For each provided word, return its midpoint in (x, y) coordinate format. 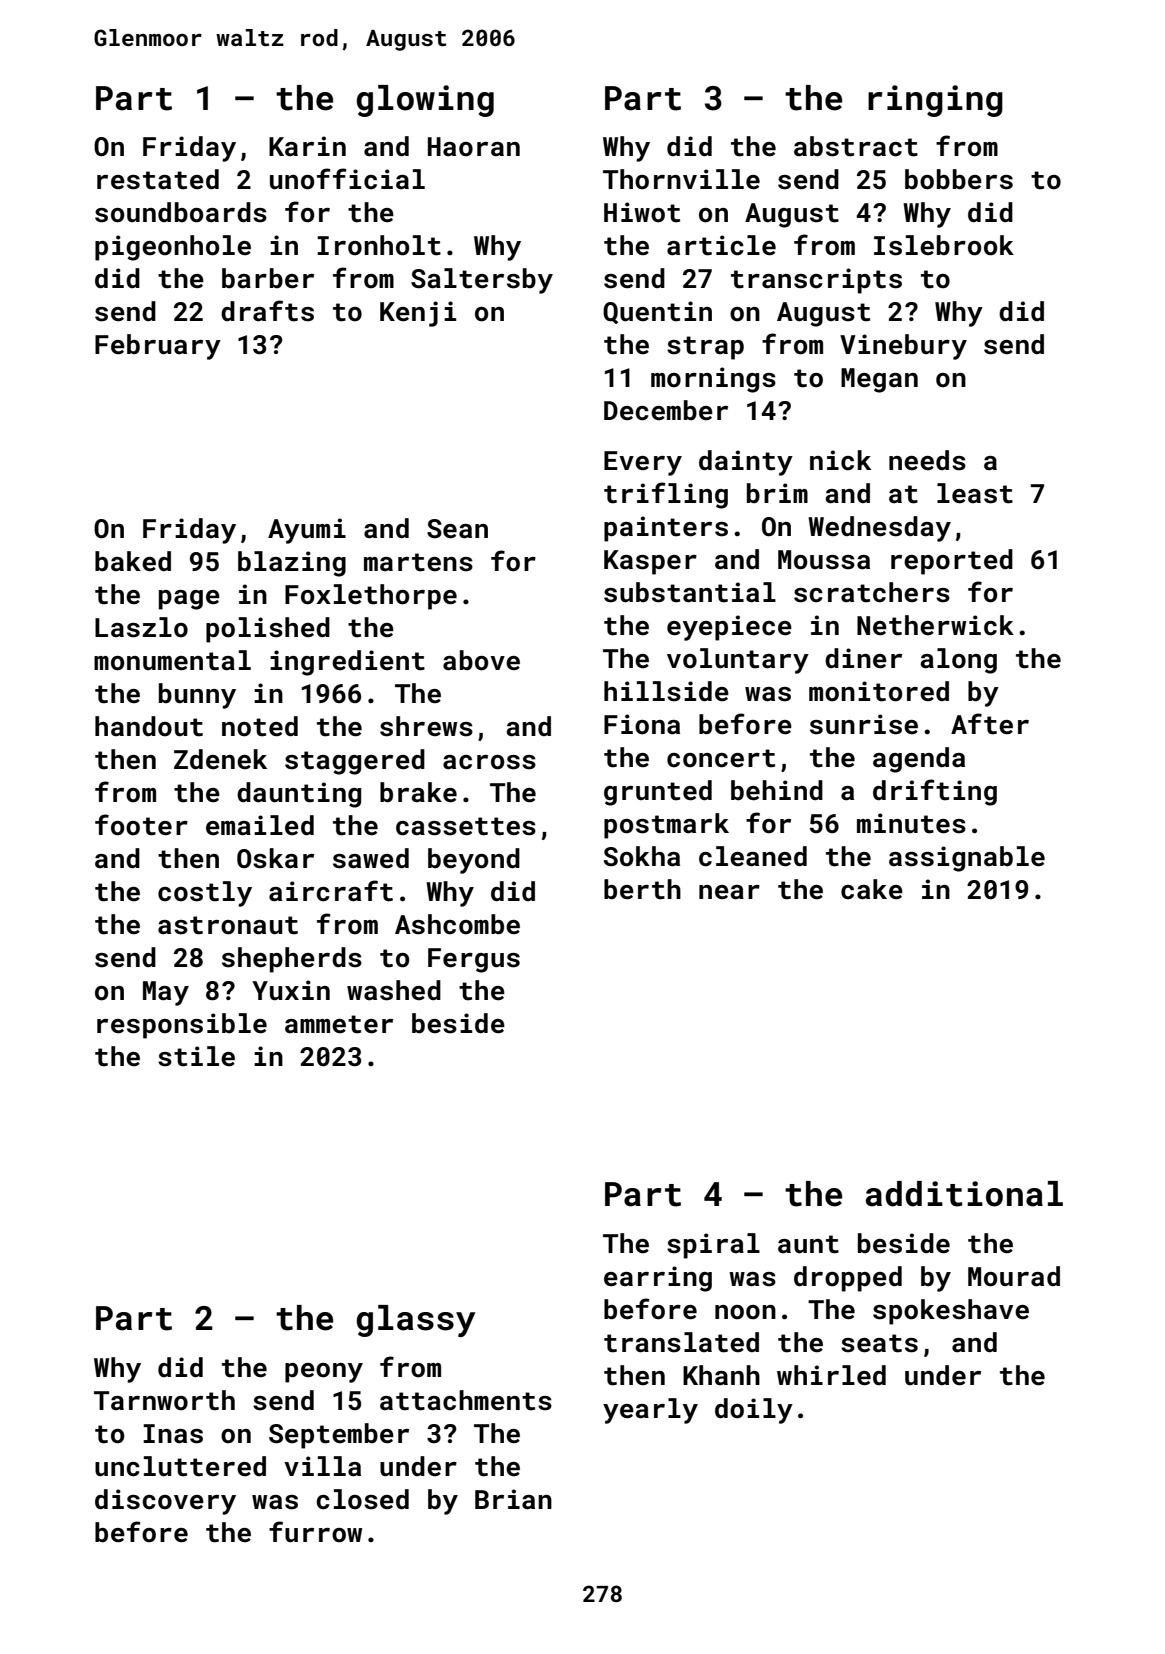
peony (324, 1373)
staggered (355, 762)
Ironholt (379, 245)
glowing (425, 101)
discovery (165, 1502)
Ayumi (307, 531)
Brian (513, 1499)
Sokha (642, 856)
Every (643, 463)
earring (658, 1279)
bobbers (959, 179)
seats (879, 1343)
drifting (935, 792)
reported (952, 562)
